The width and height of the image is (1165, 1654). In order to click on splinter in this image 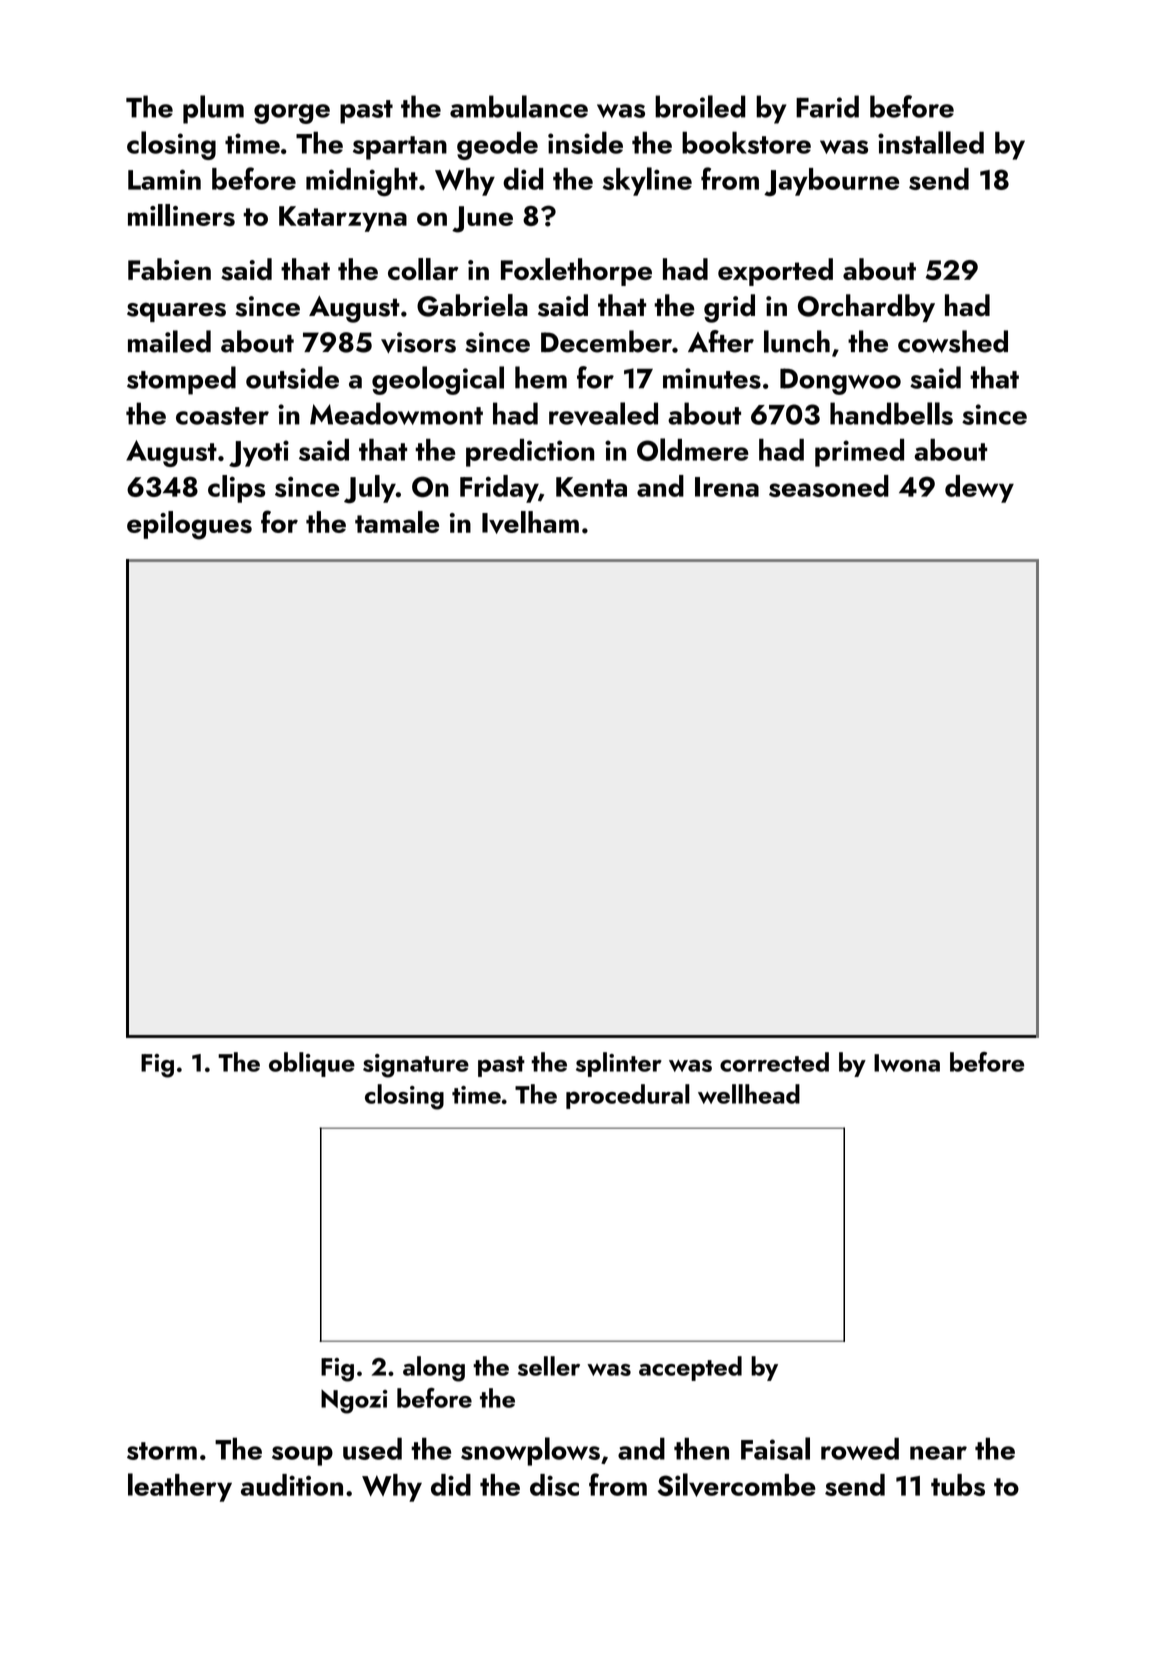, I will do `click(619, 1064)`.
